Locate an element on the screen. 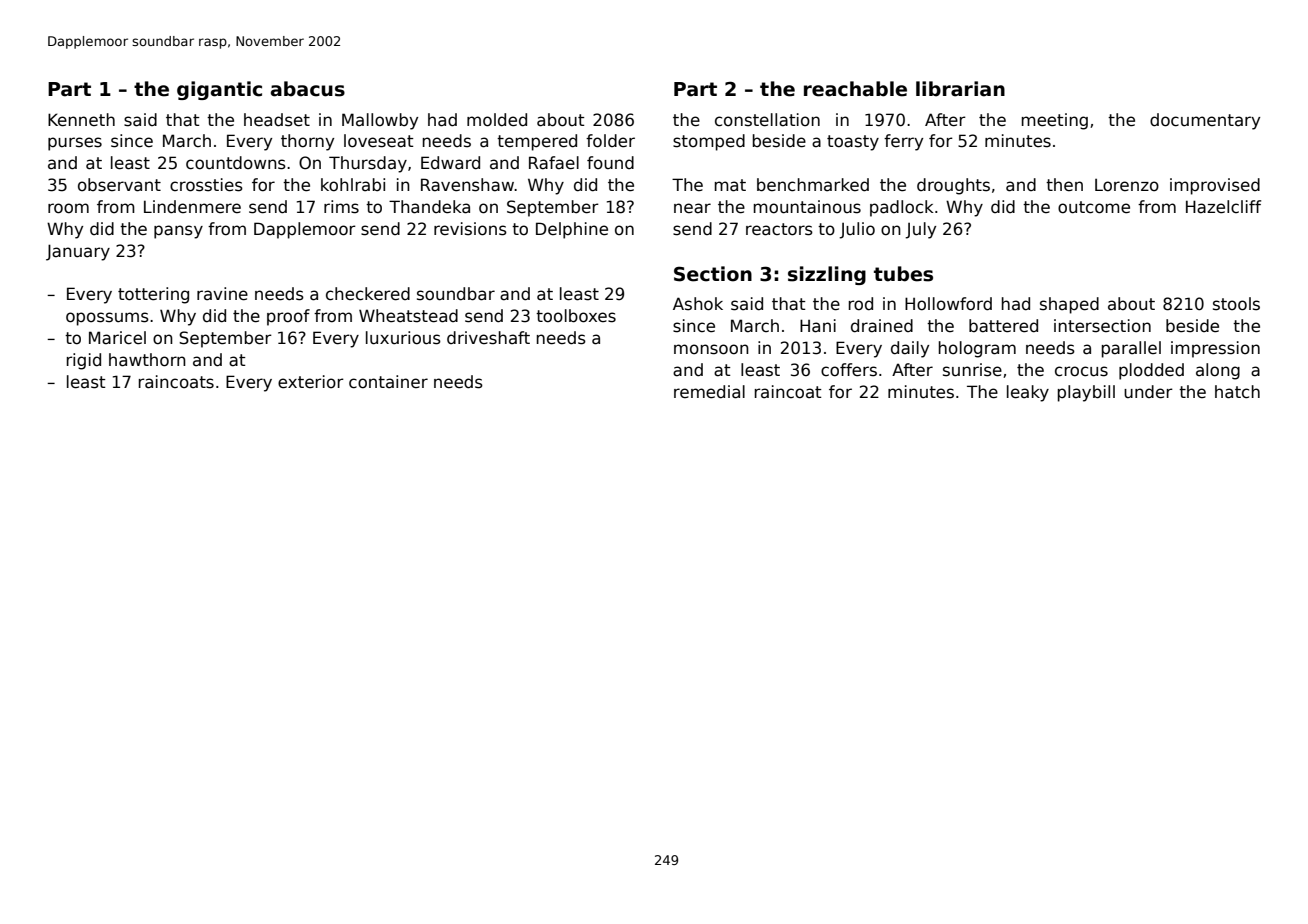 The width and height of the screenshot is (1308, 924). crossties is located at coordinates (206, 185).
